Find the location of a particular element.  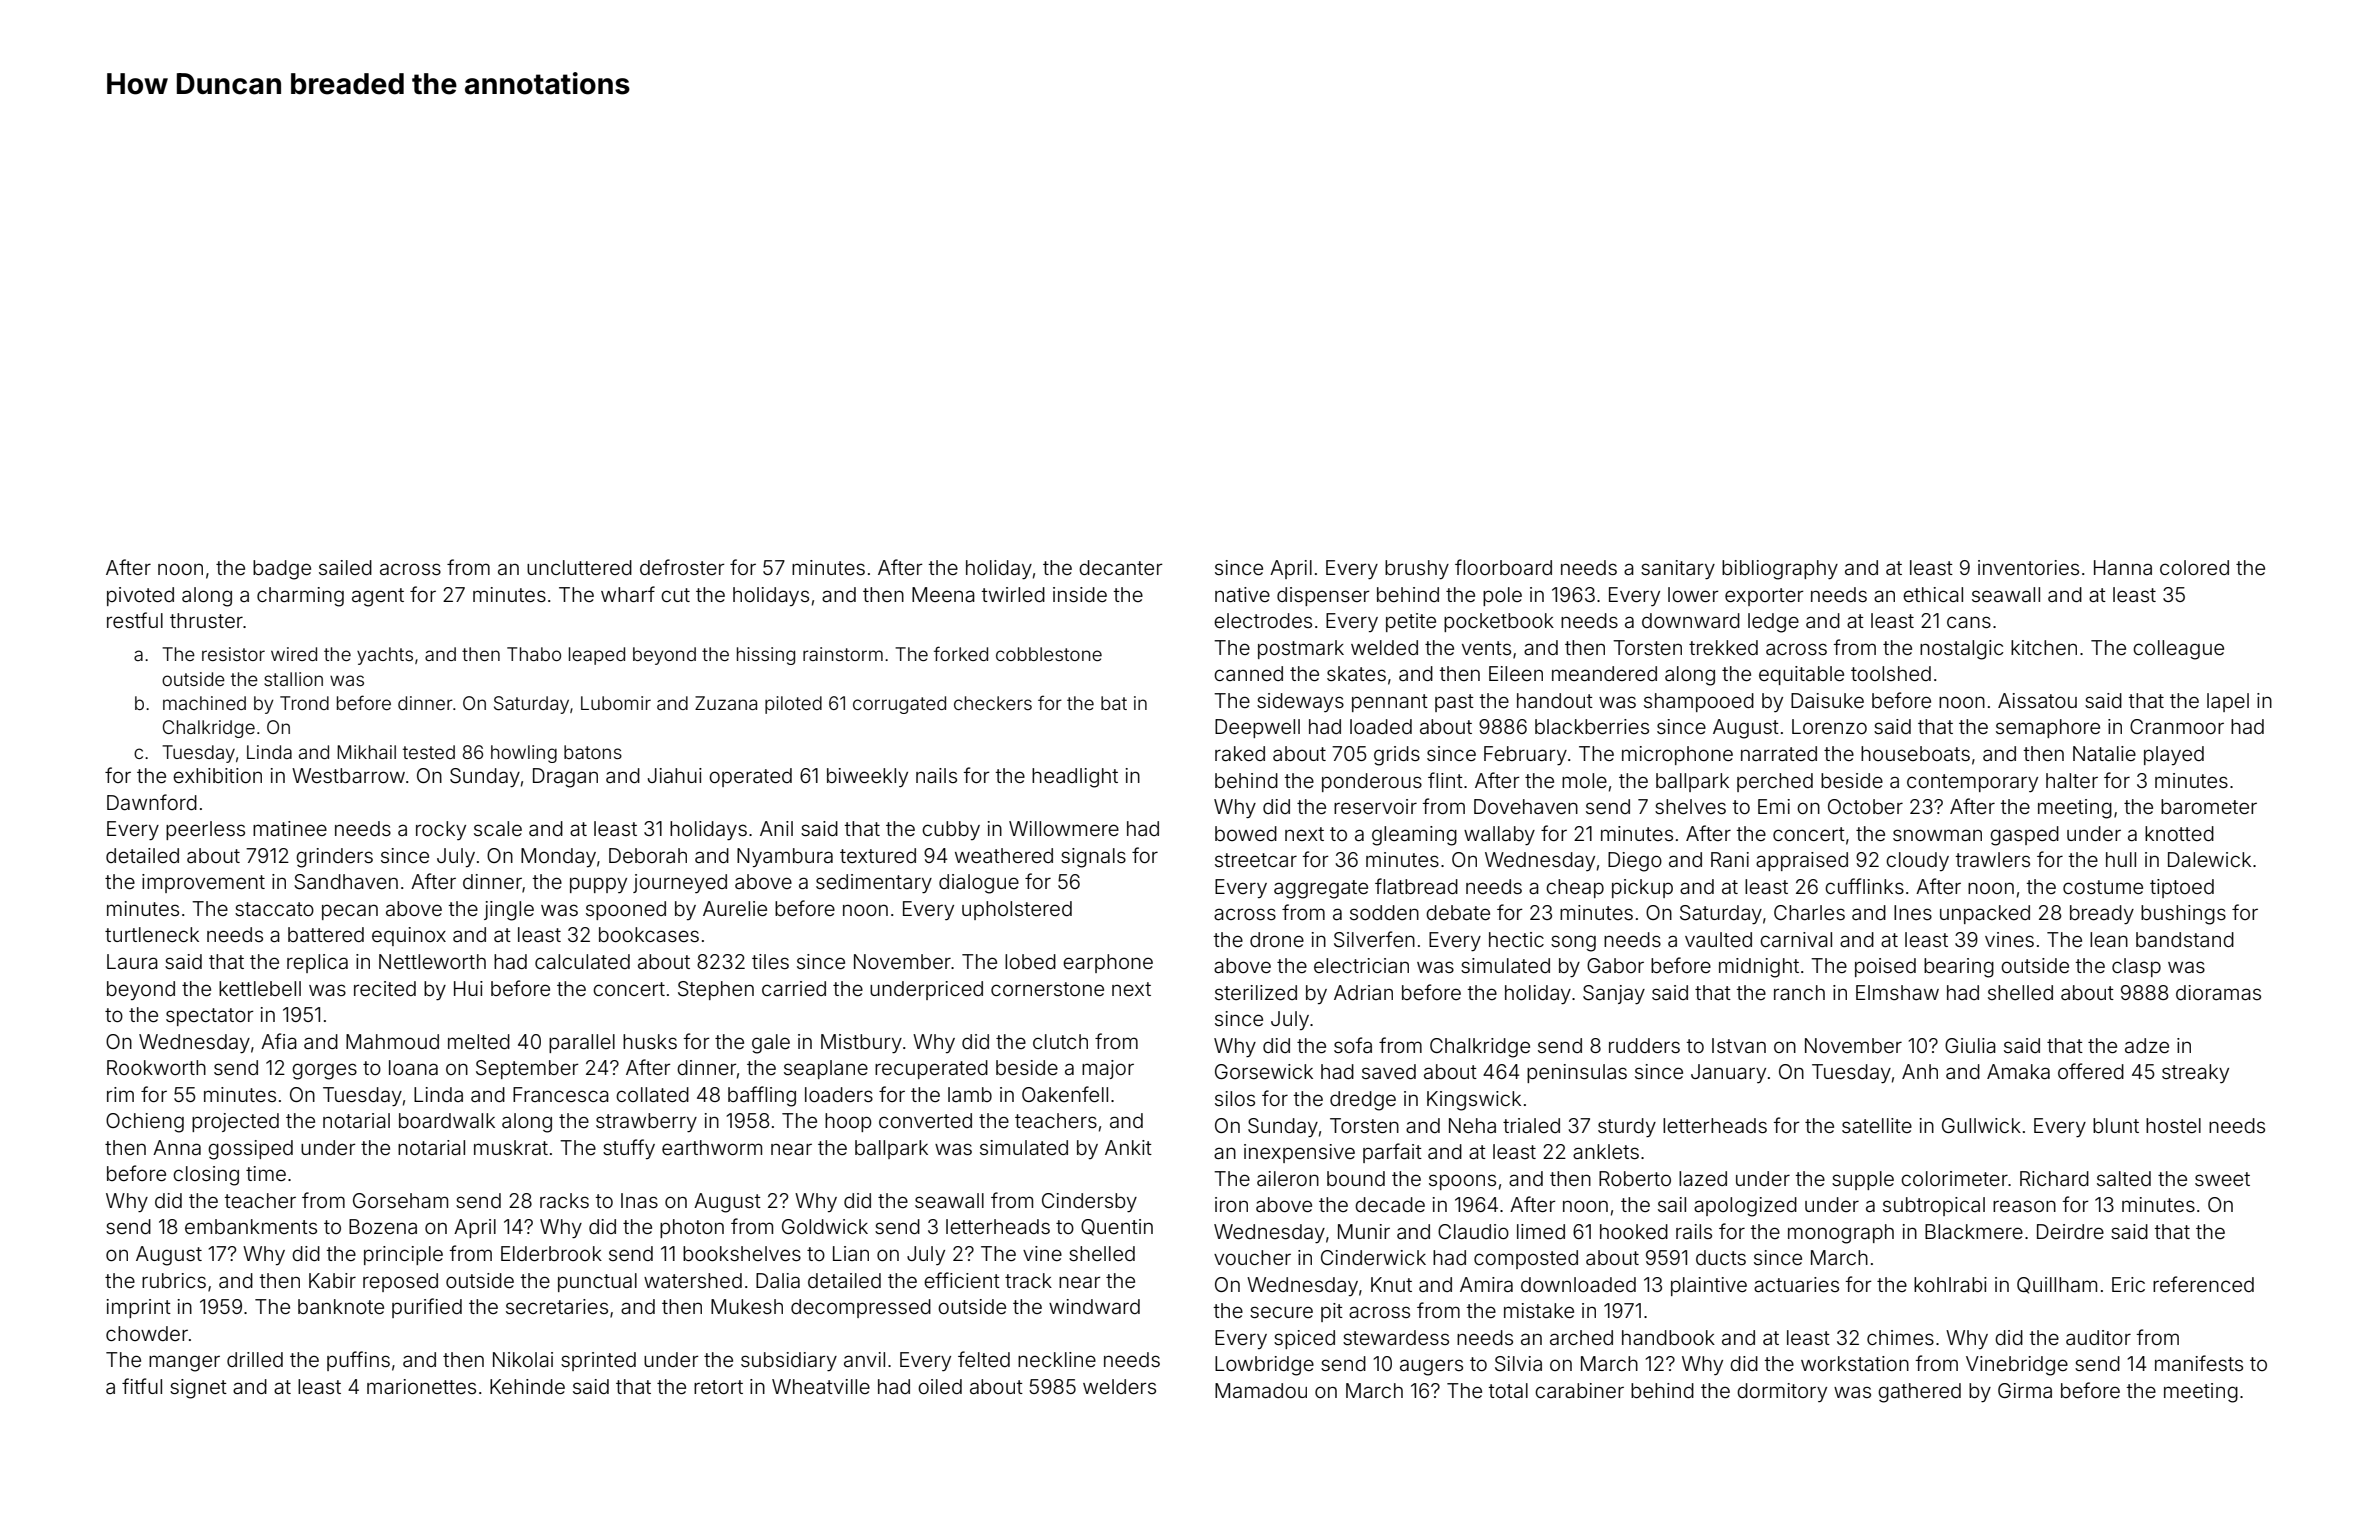

decanter is located at coordinates (1121, 567).
